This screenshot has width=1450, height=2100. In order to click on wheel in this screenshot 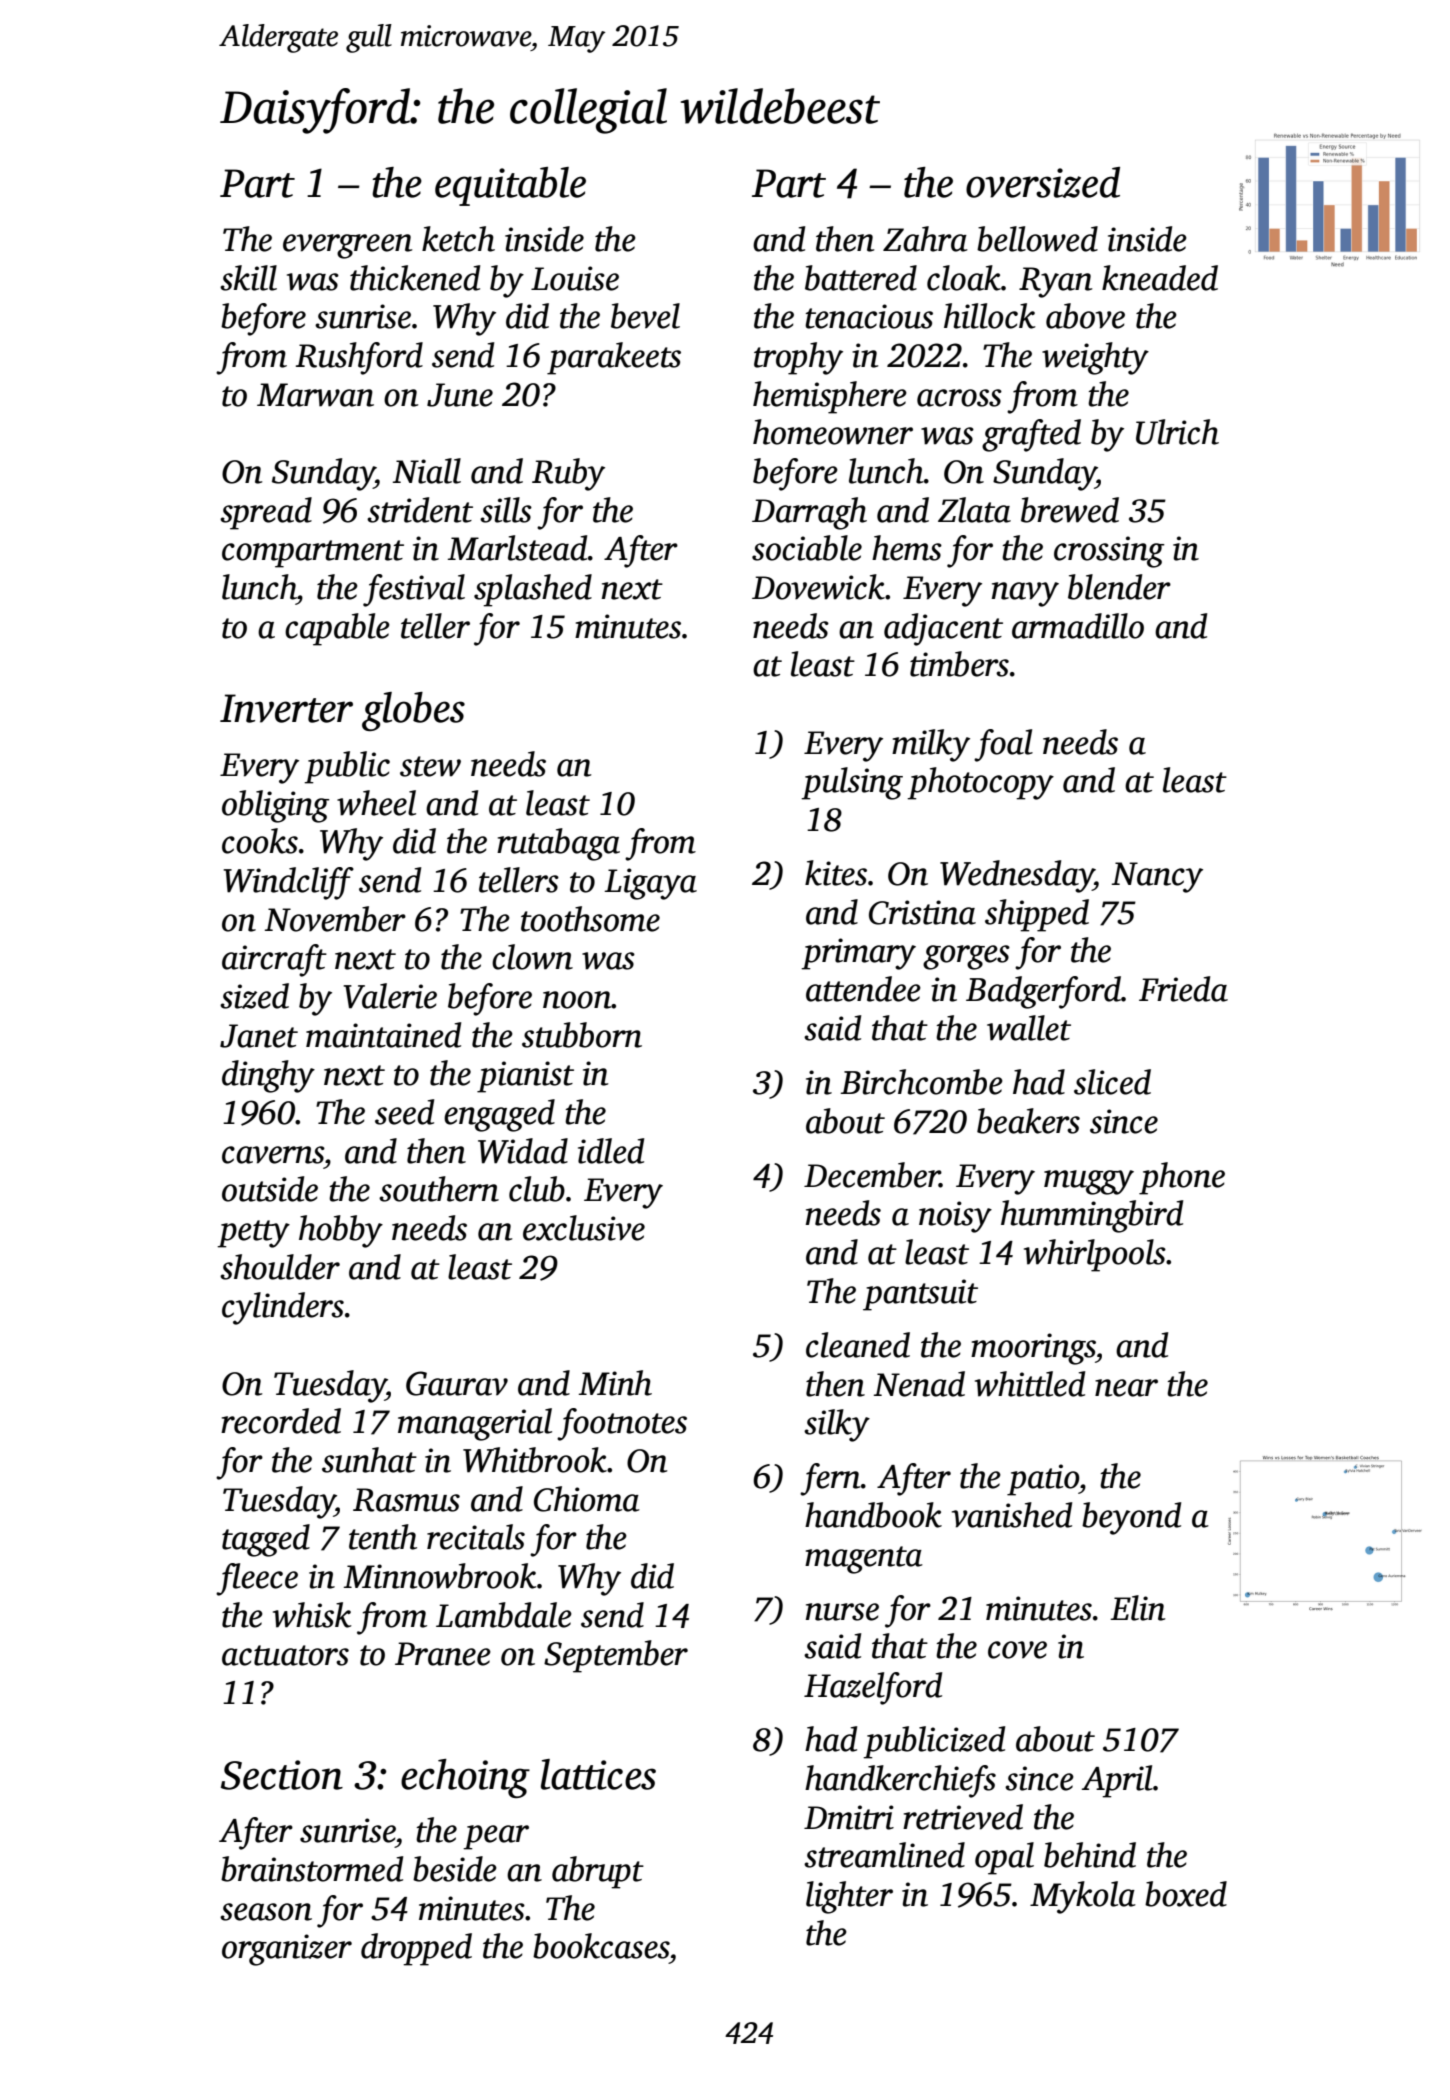, I will do `click(376, 803)`.
